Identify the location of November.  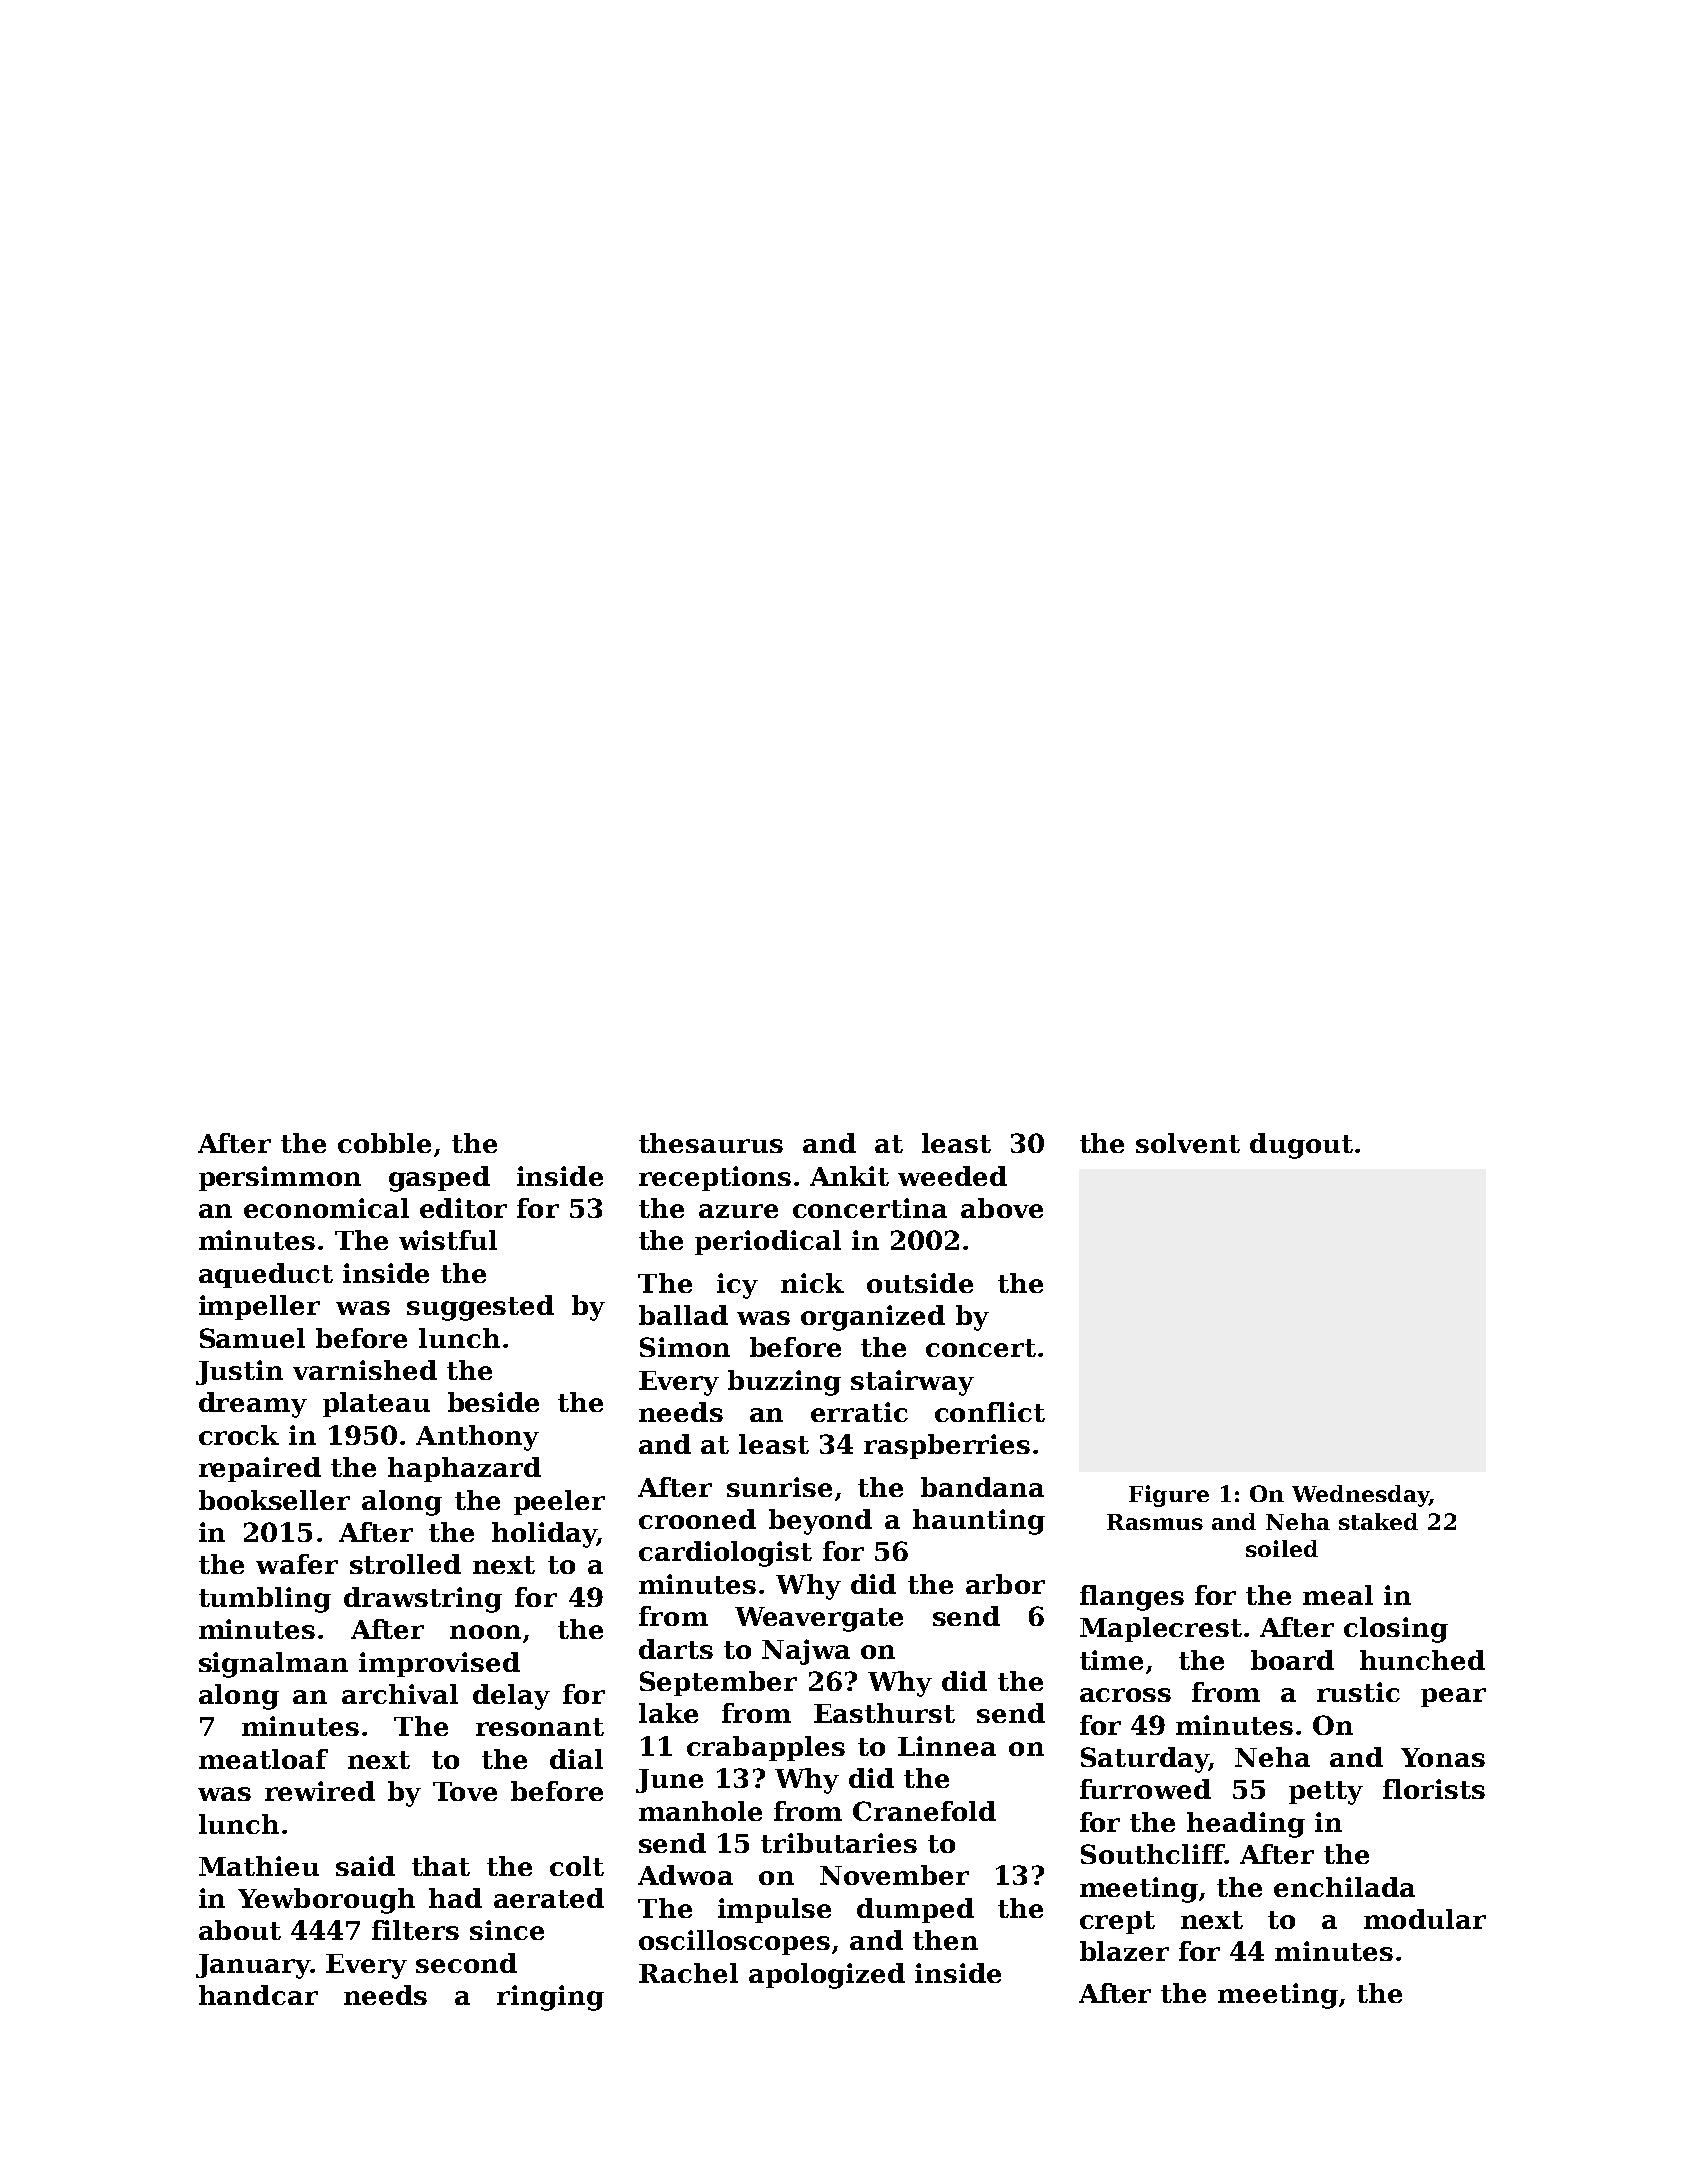
(894, 1875).
